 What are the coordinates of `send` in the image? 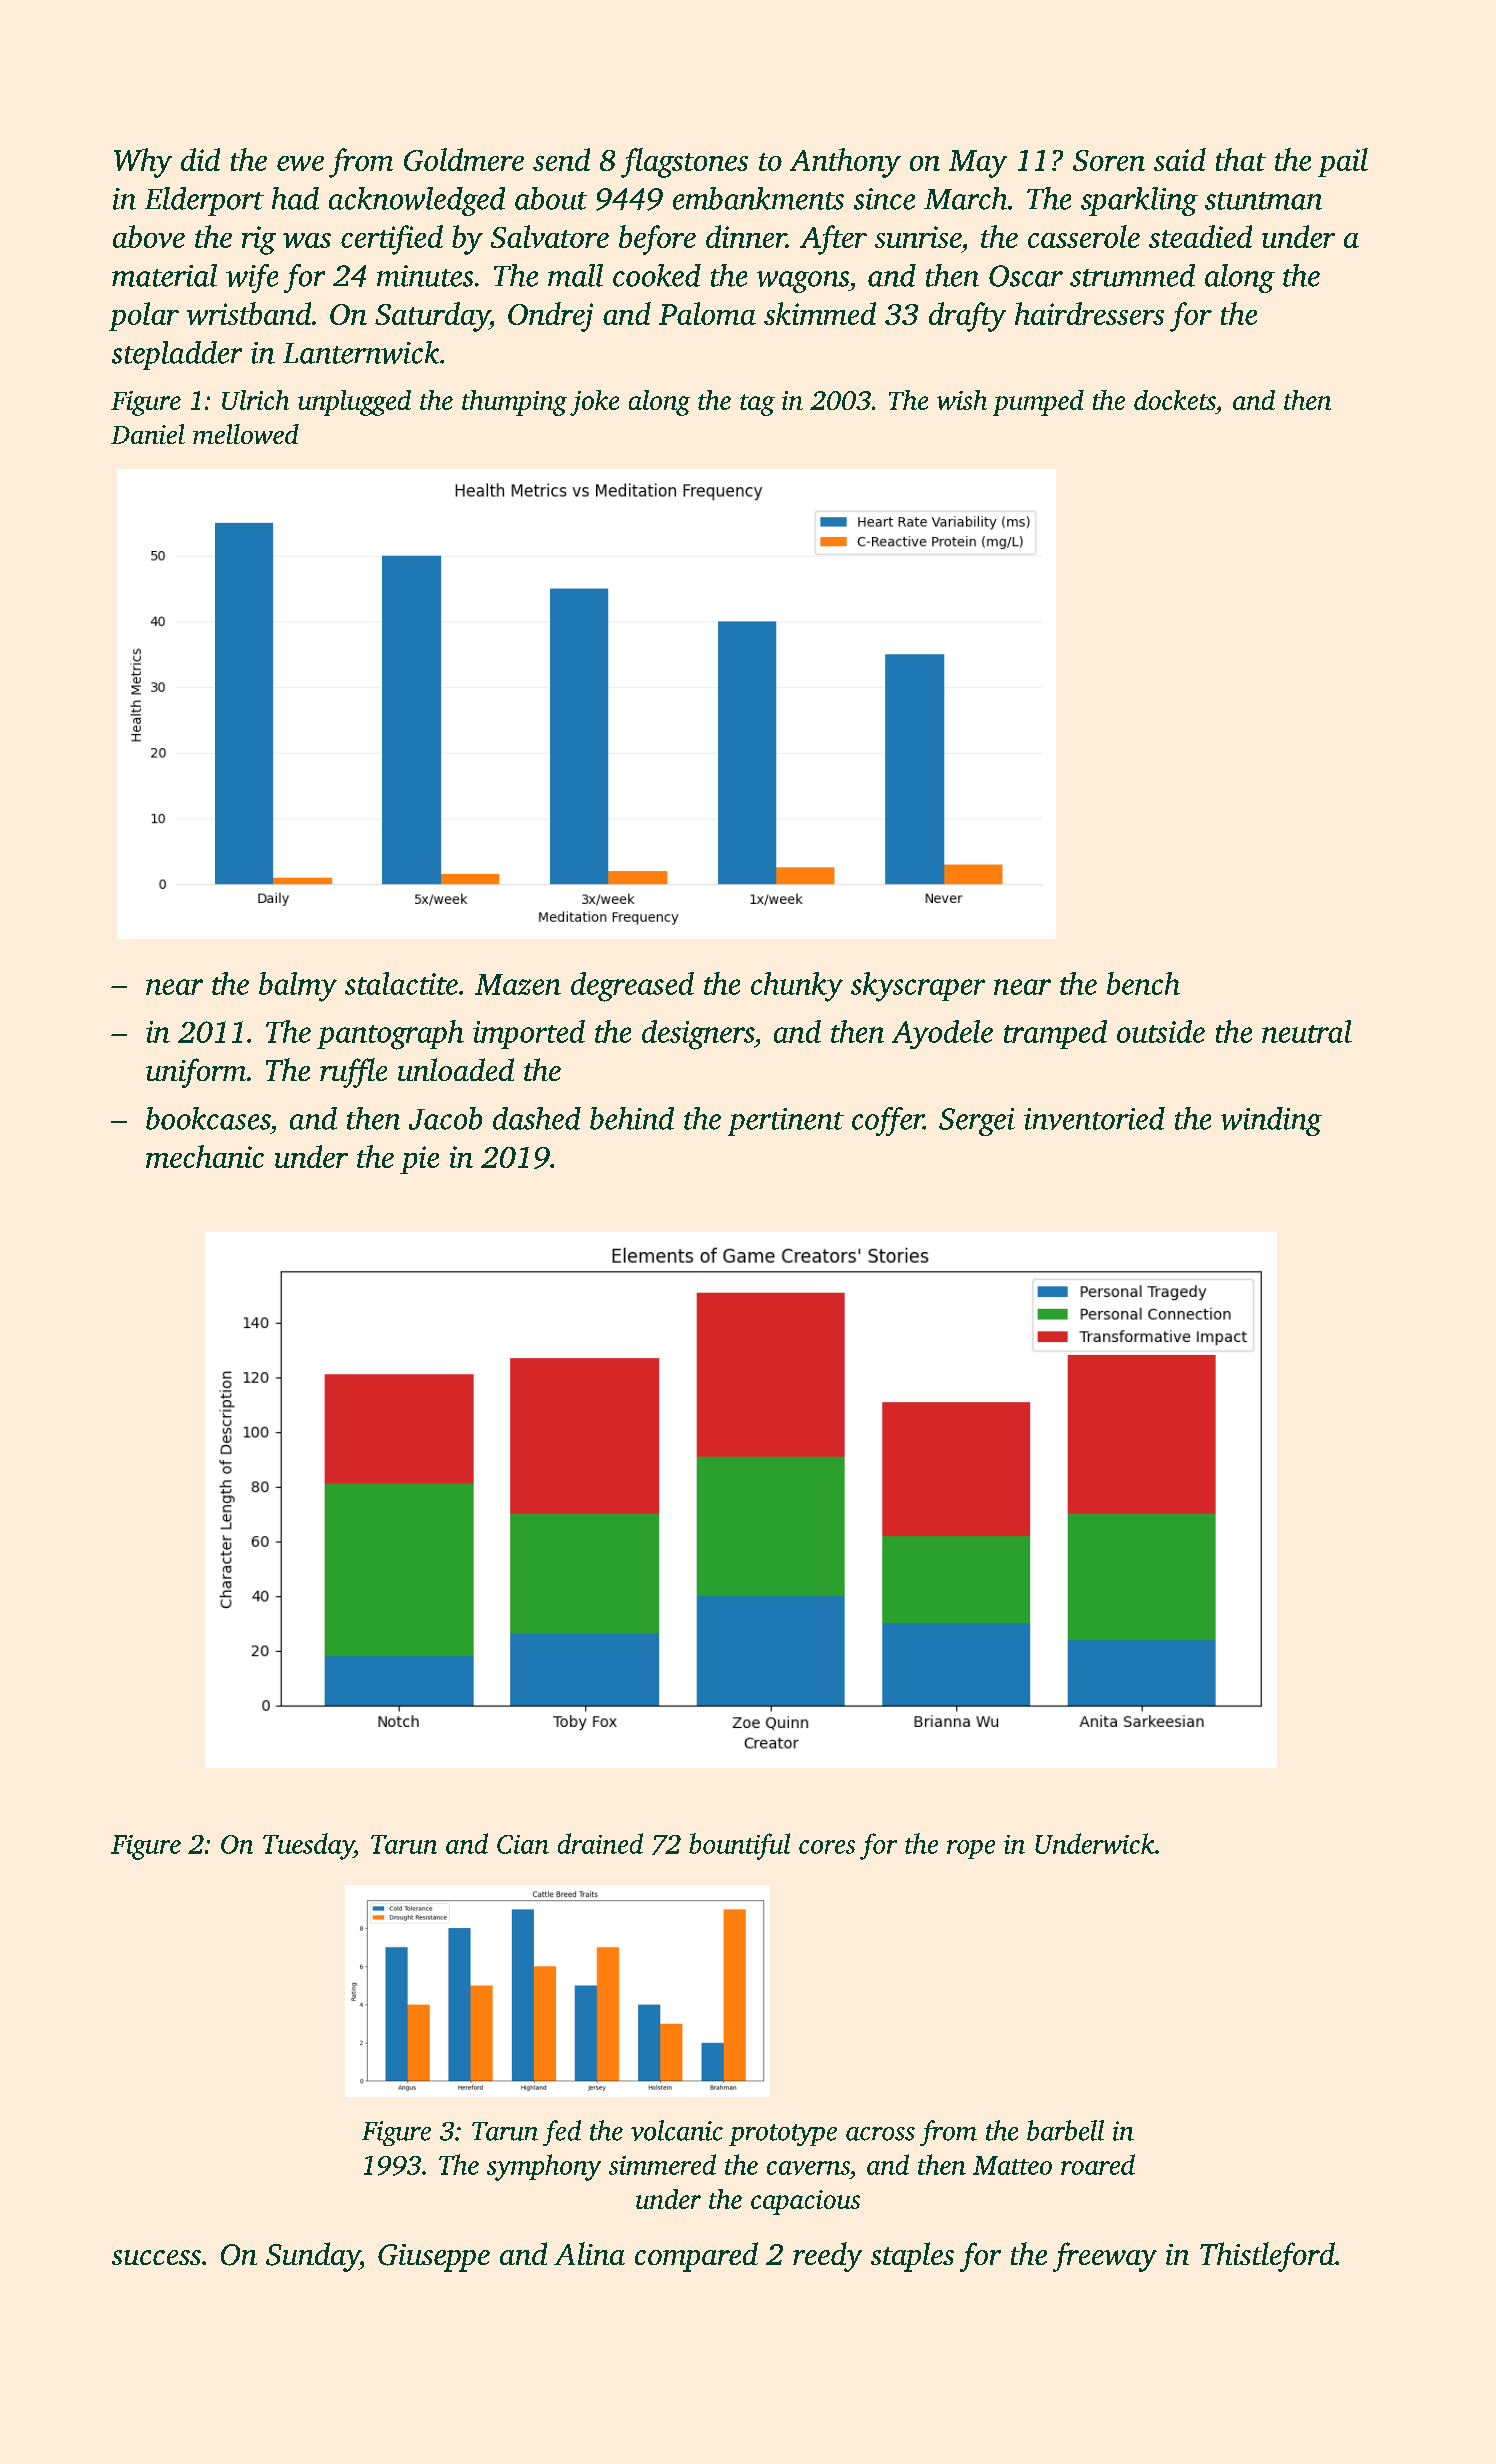 It's located at (561, 159).
